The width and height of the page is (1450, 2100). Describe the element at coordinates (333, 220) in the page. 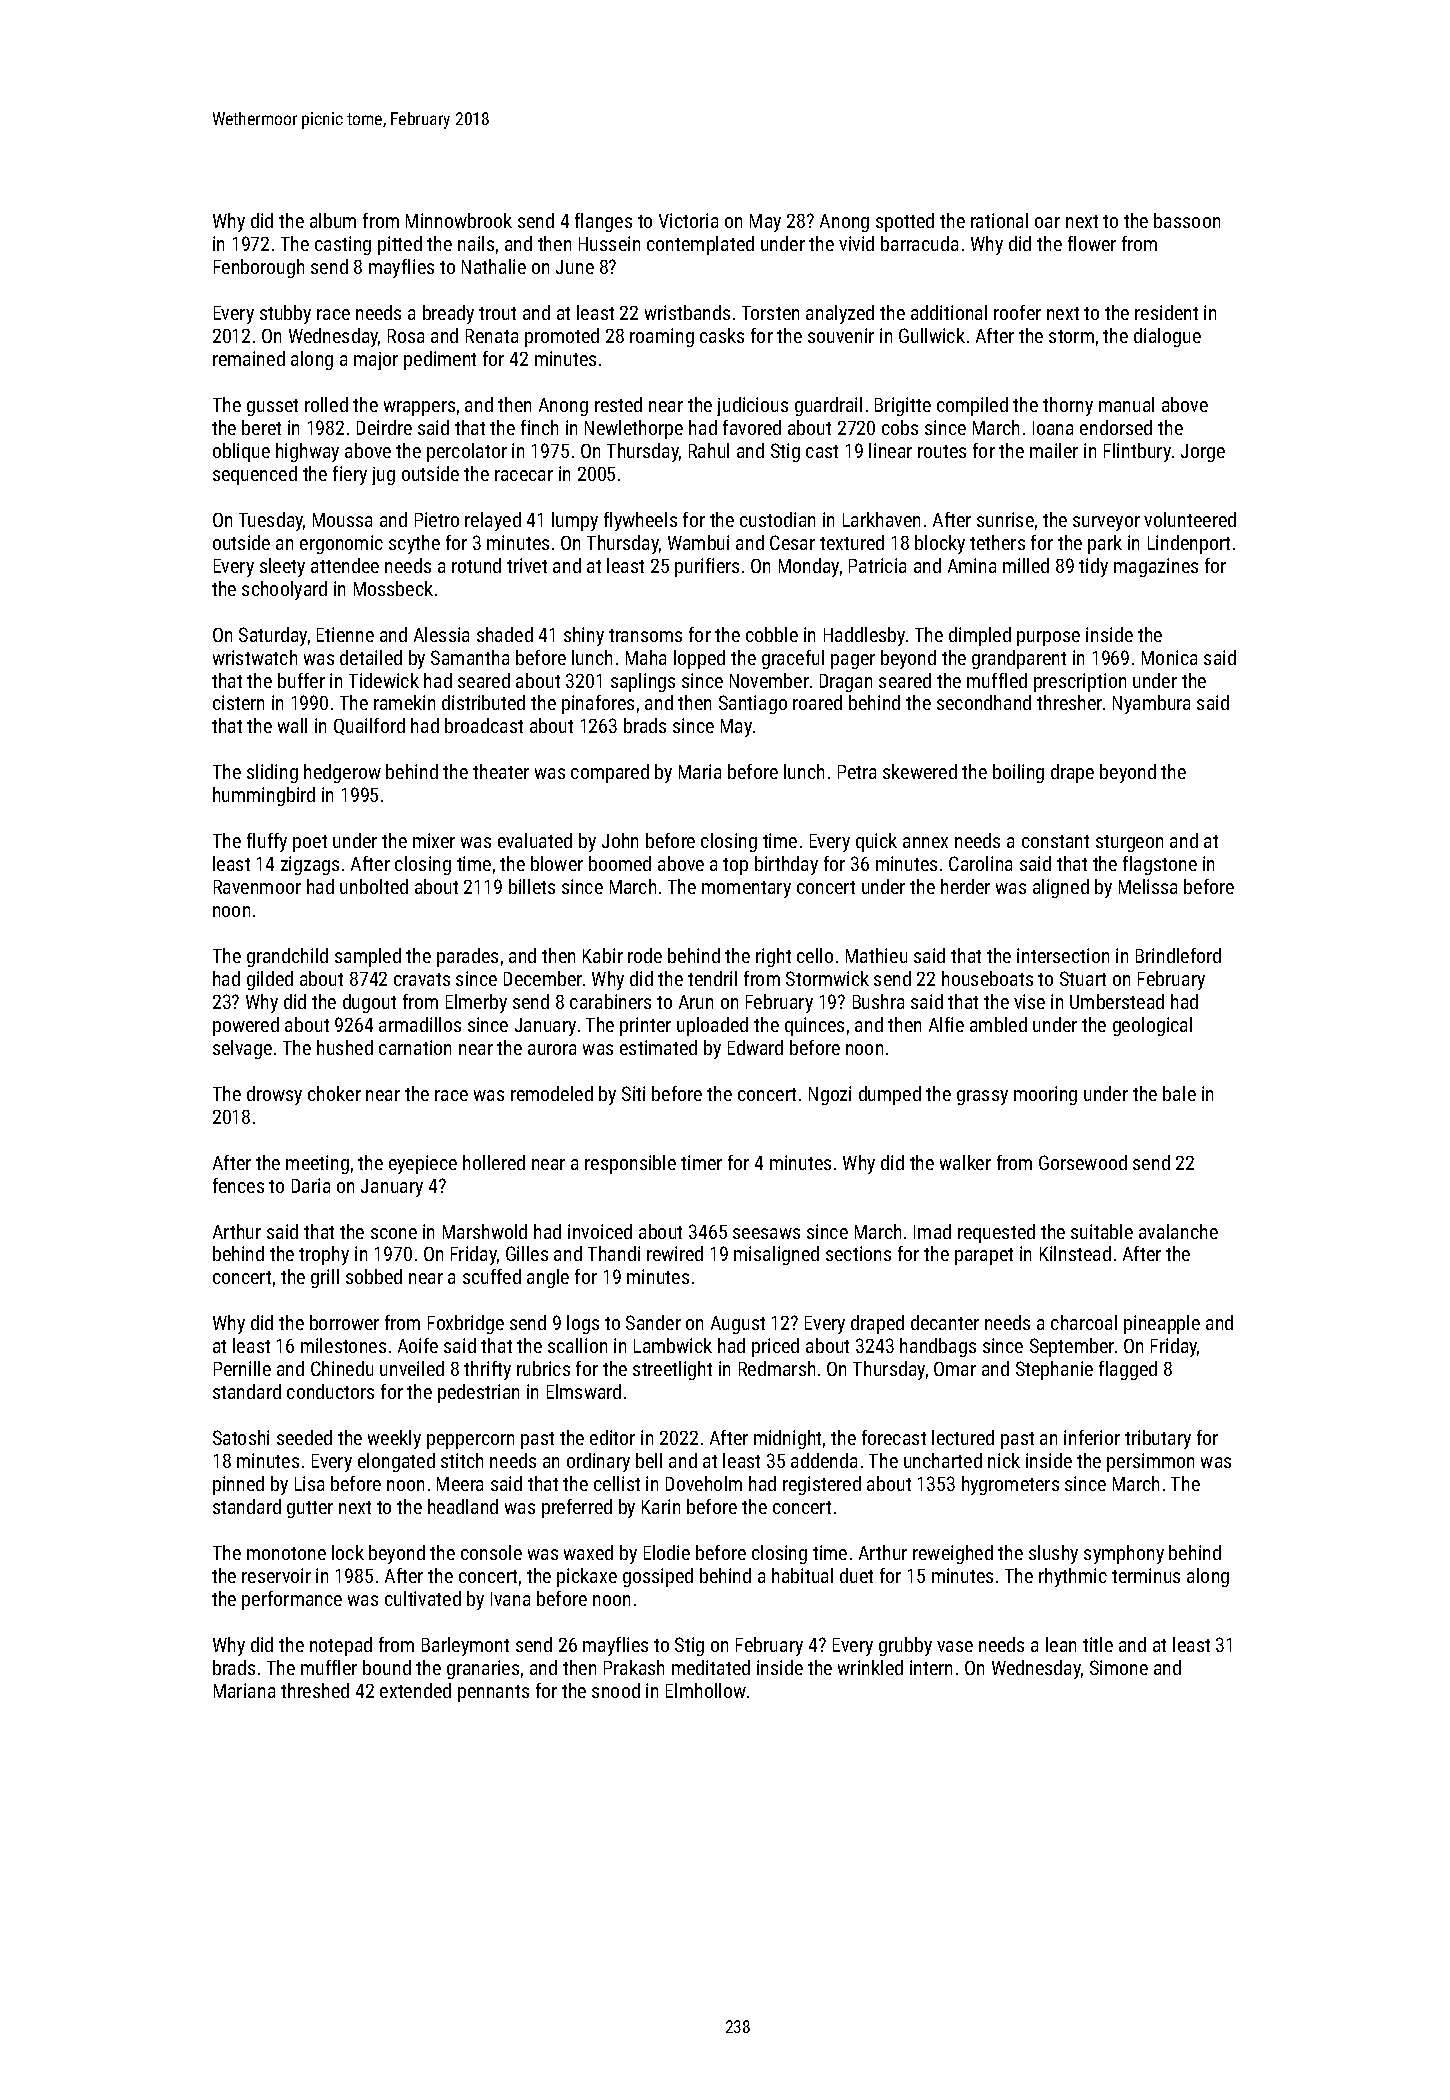

I see `album` at that location.
